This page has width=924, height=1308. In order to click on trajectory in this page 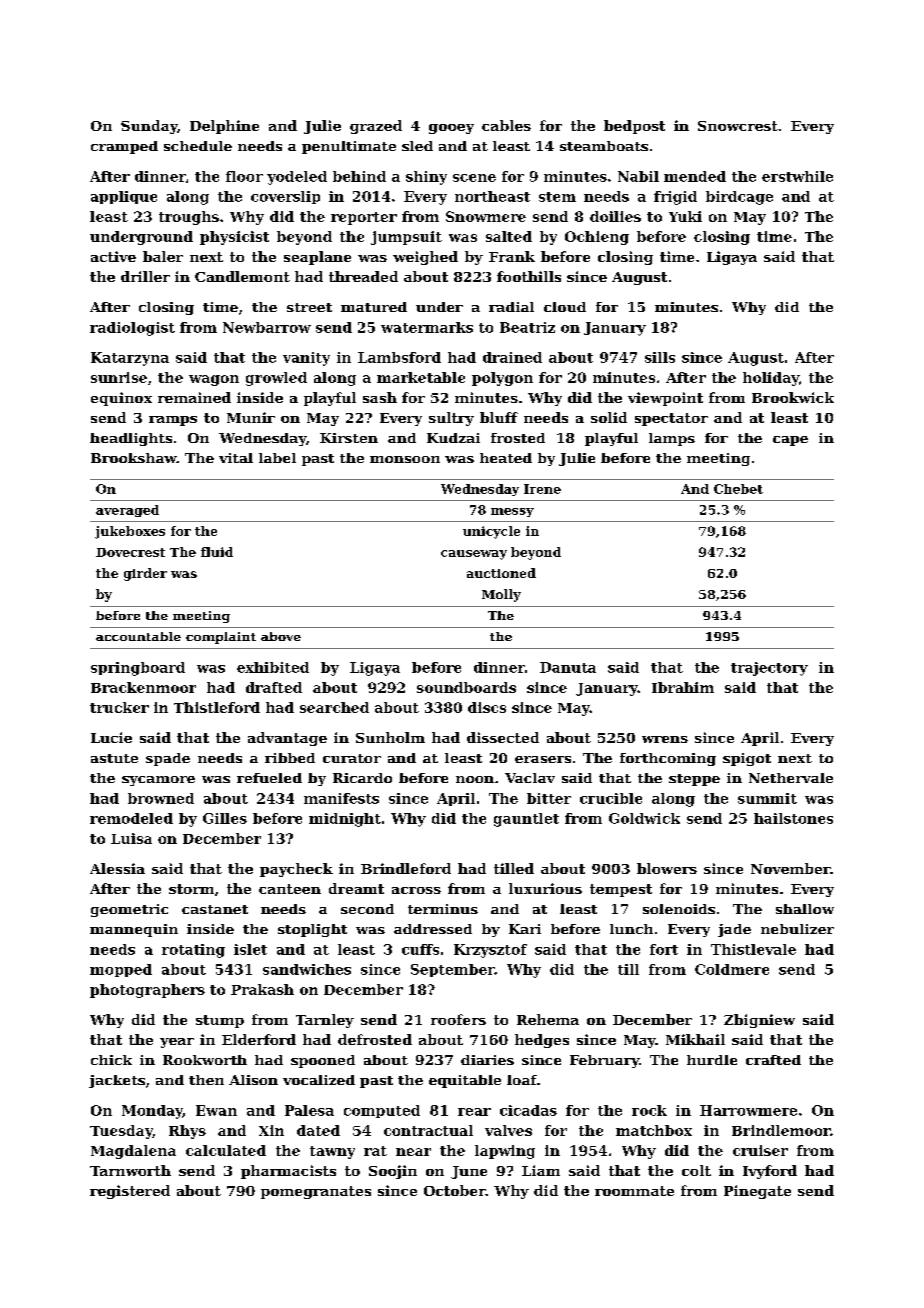, I will do `click(769, 669)`.
